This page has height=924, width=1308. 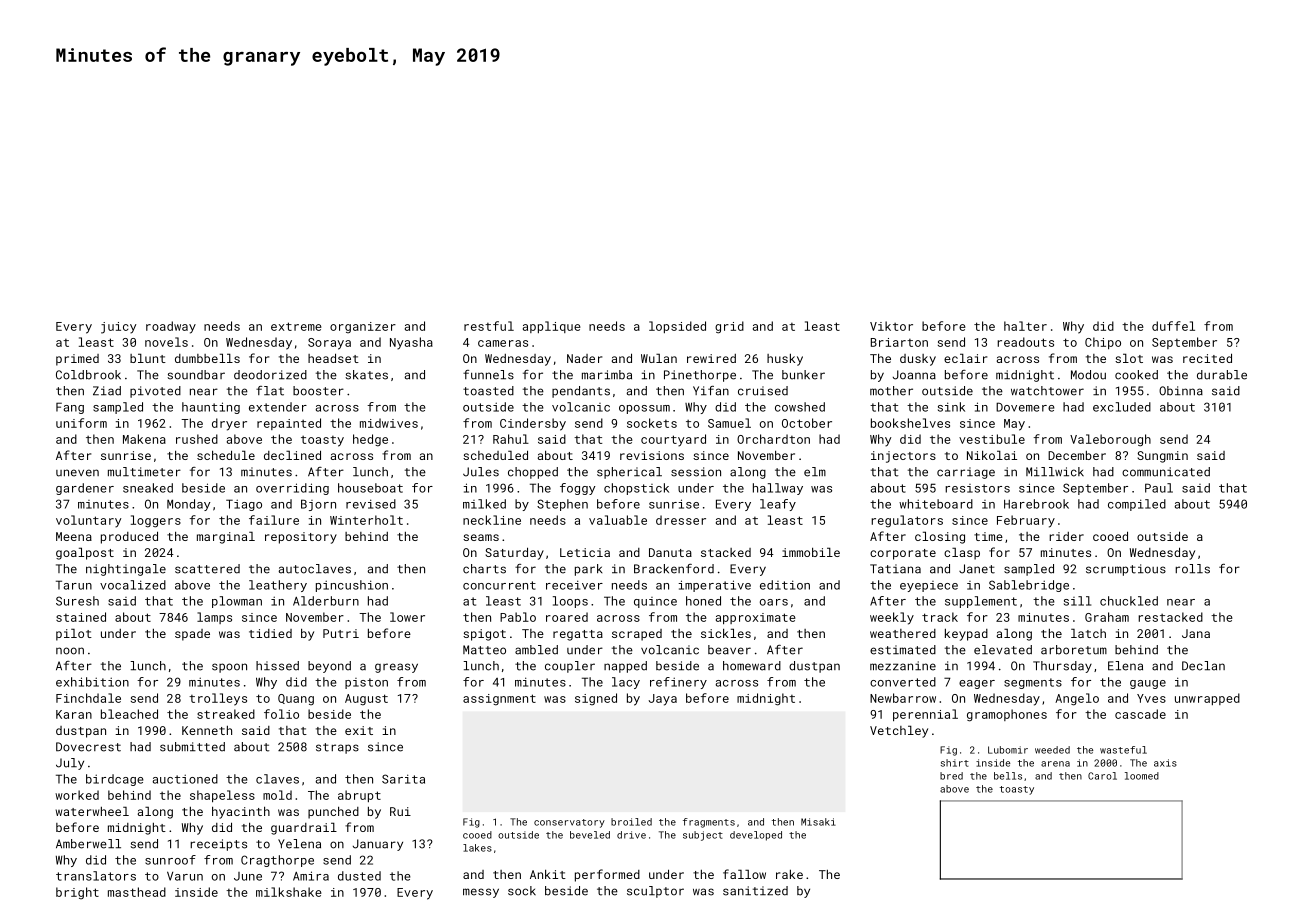 I want to click on Thursday, so click(x=1062, y=667).
